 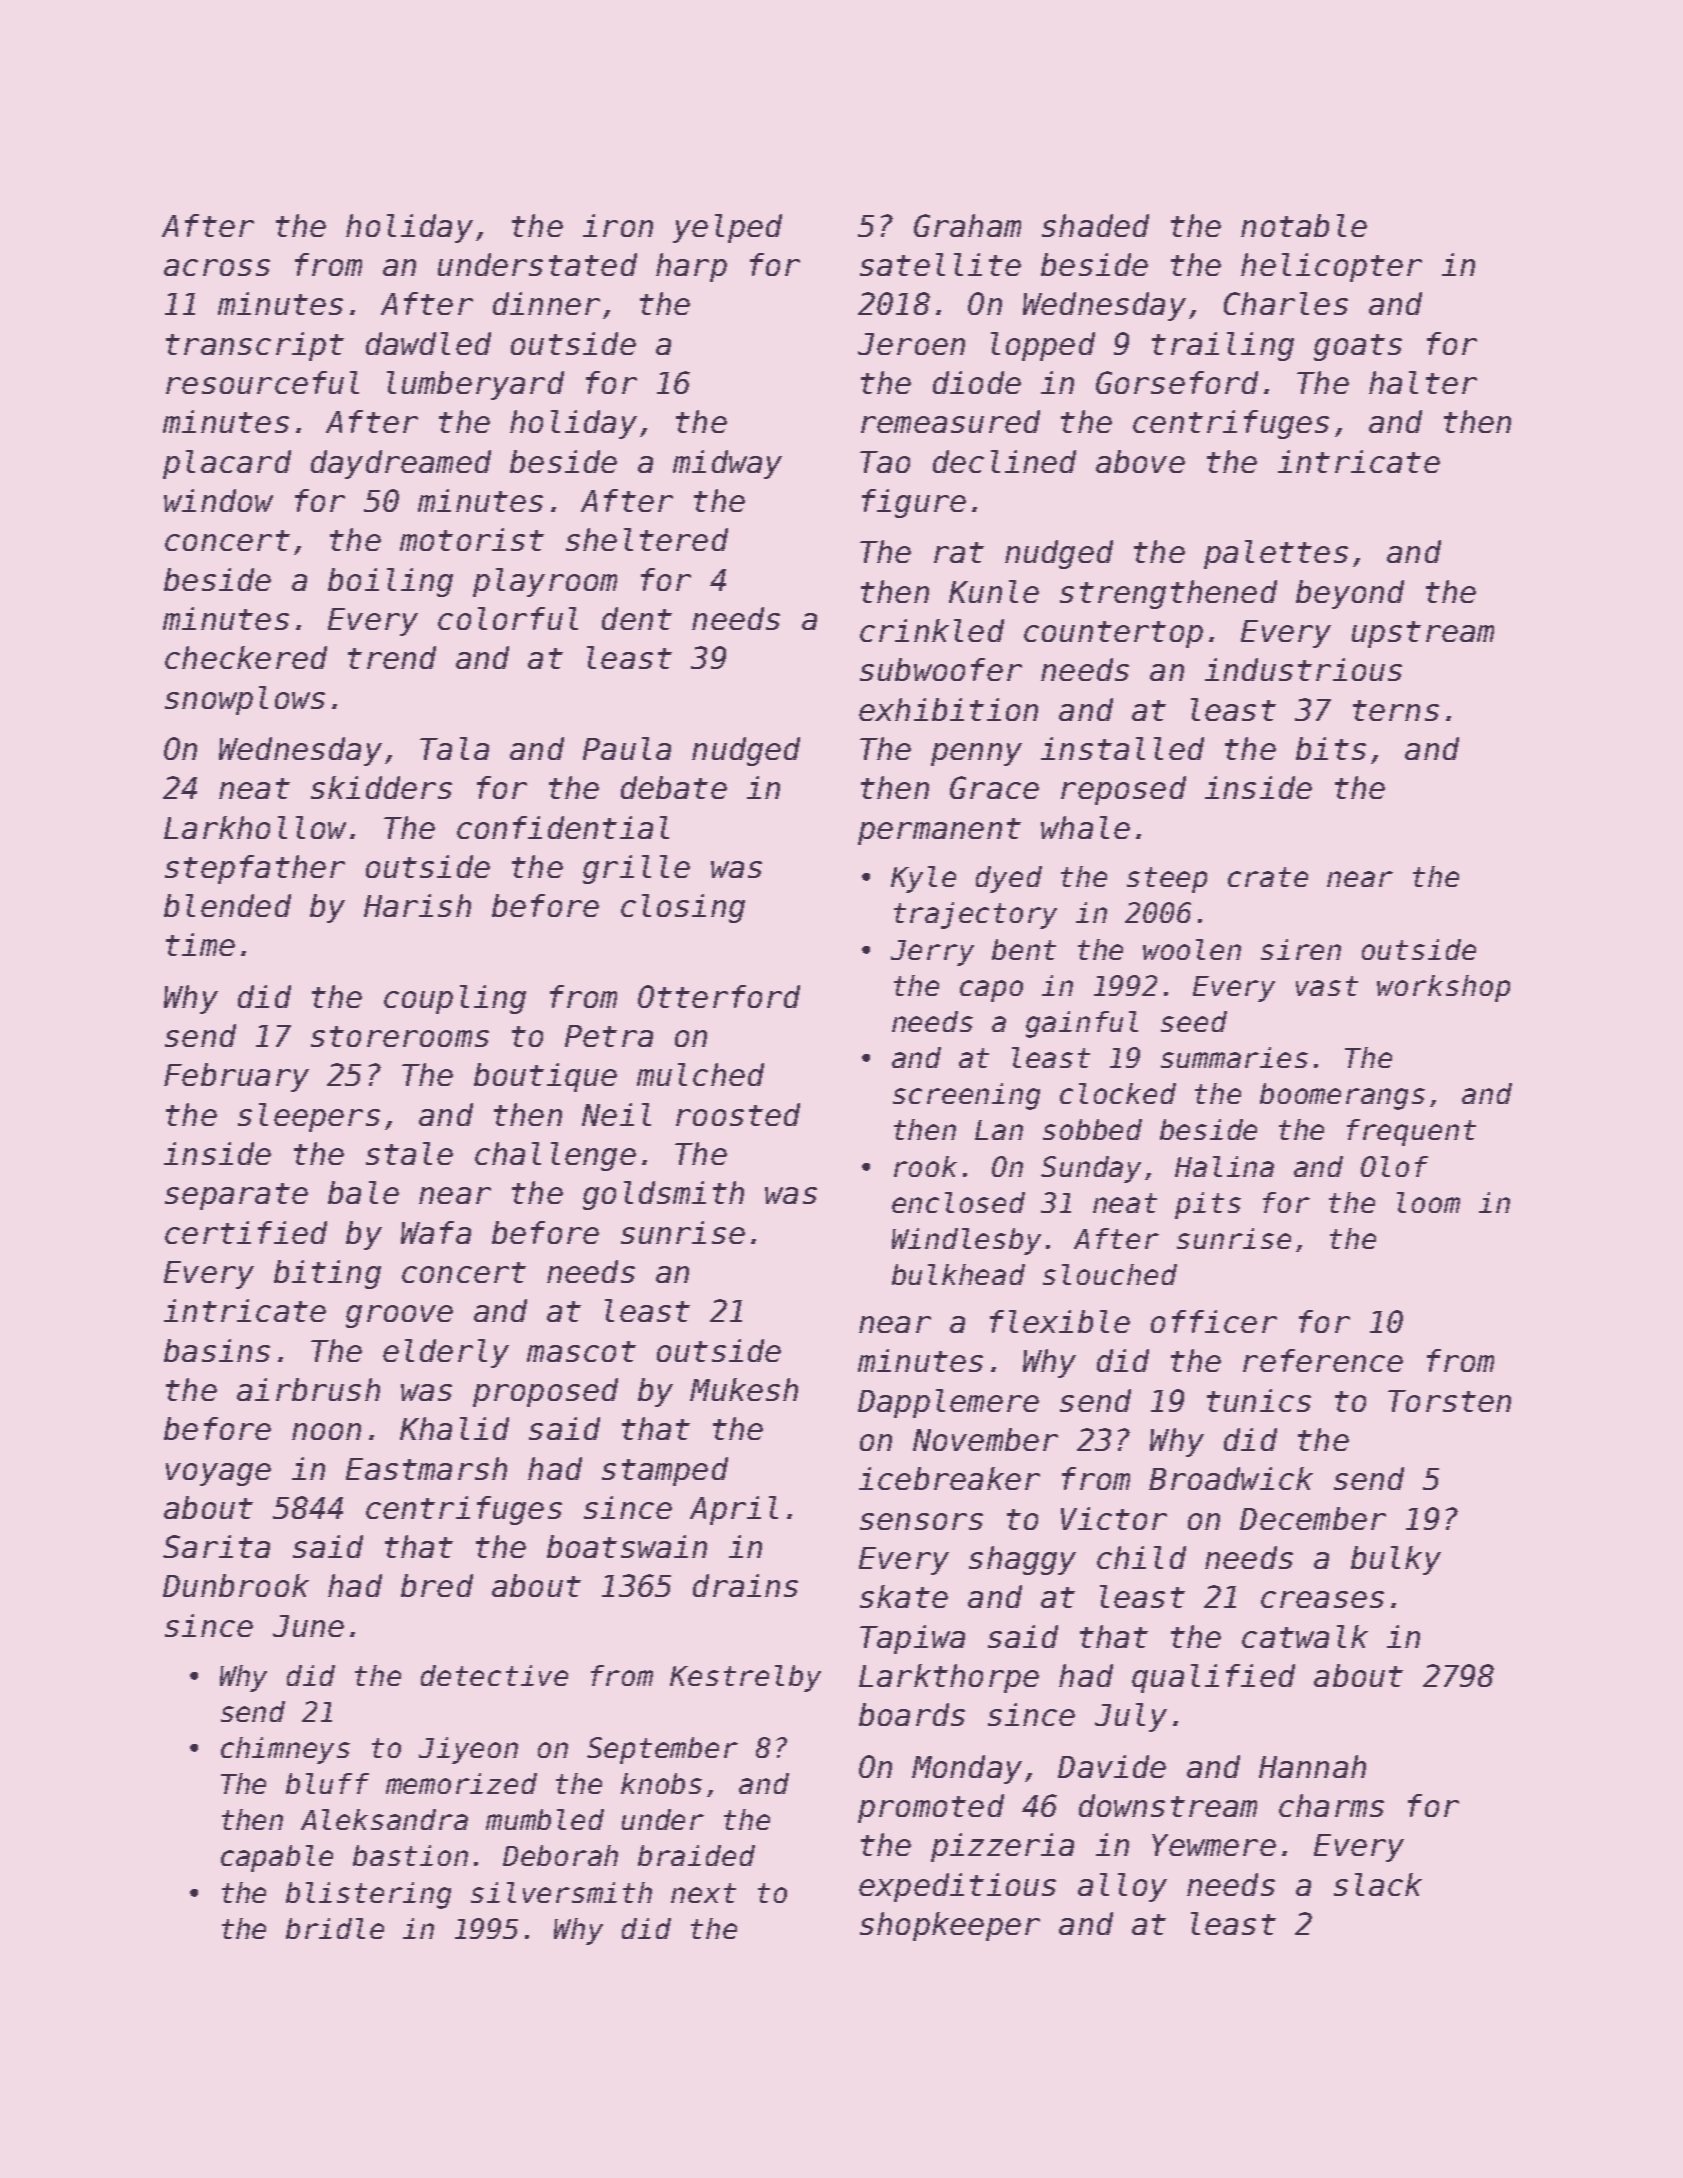 What do you see at coordinates (904, 1596) in the document?
I see `skate` at bounding box center [904, 1596].
